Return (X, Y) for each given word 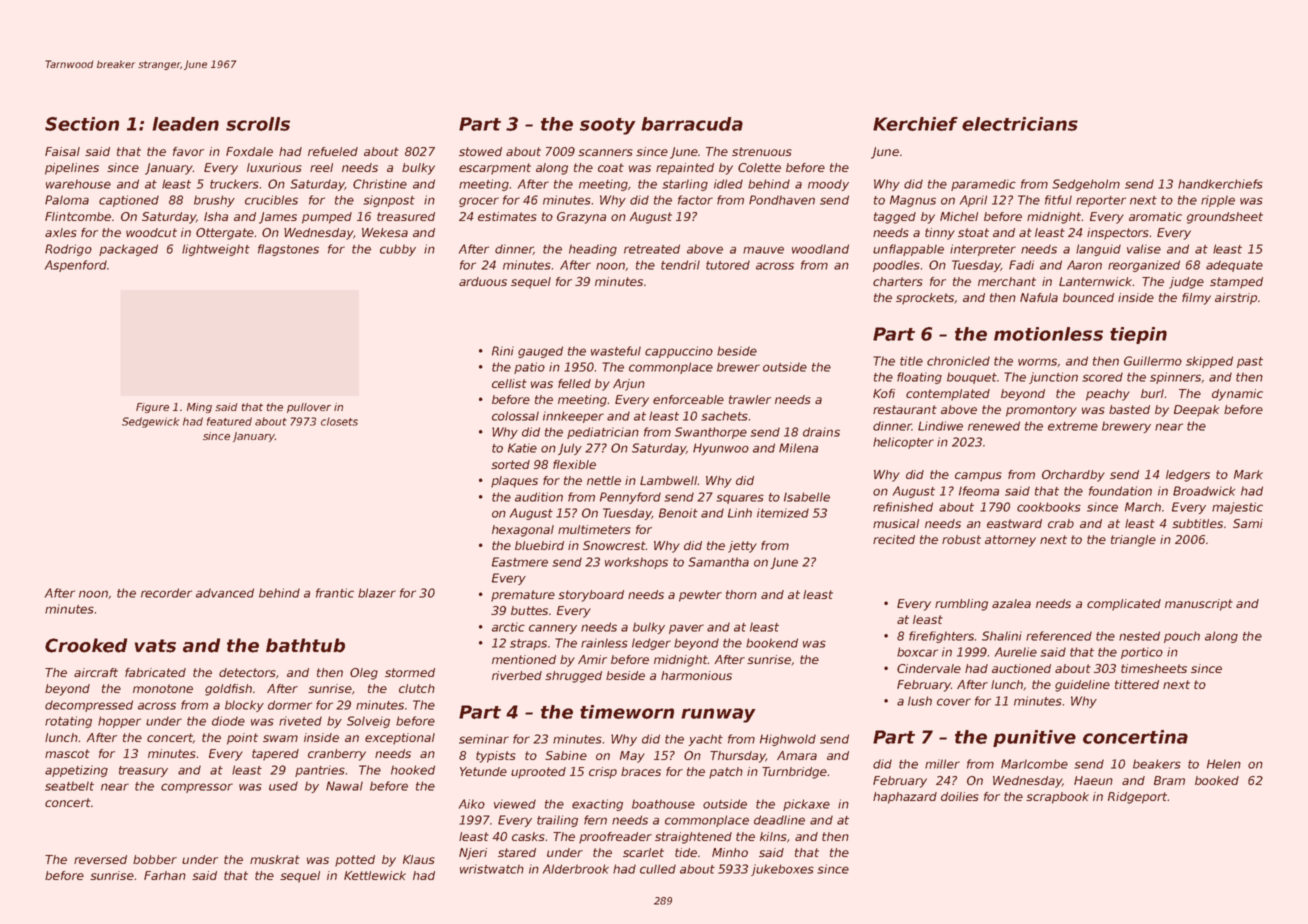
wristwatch (492, 869)
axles (61, 232)
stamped (1236, 283)
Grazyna (581, 218)
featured (229, 421)
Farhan (165, 875)
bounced (1088, 297)
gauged (540, 352)
